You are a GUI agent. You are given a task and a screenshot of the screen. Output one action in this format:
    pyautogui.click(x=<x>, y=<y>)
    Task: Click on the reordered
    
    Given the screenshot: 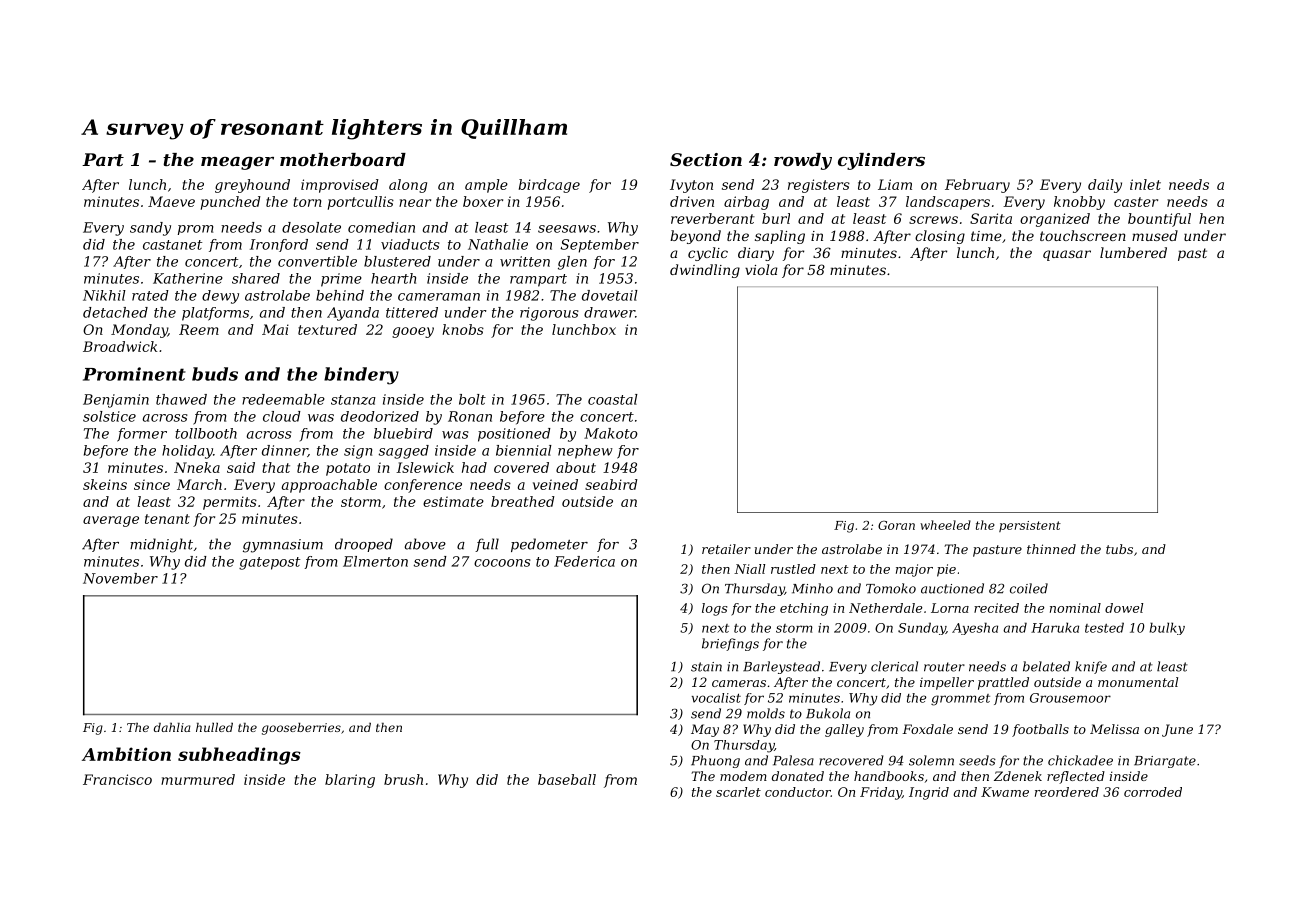 What is the action you would take?
    pyautogui.click(x=1067, y=792)
